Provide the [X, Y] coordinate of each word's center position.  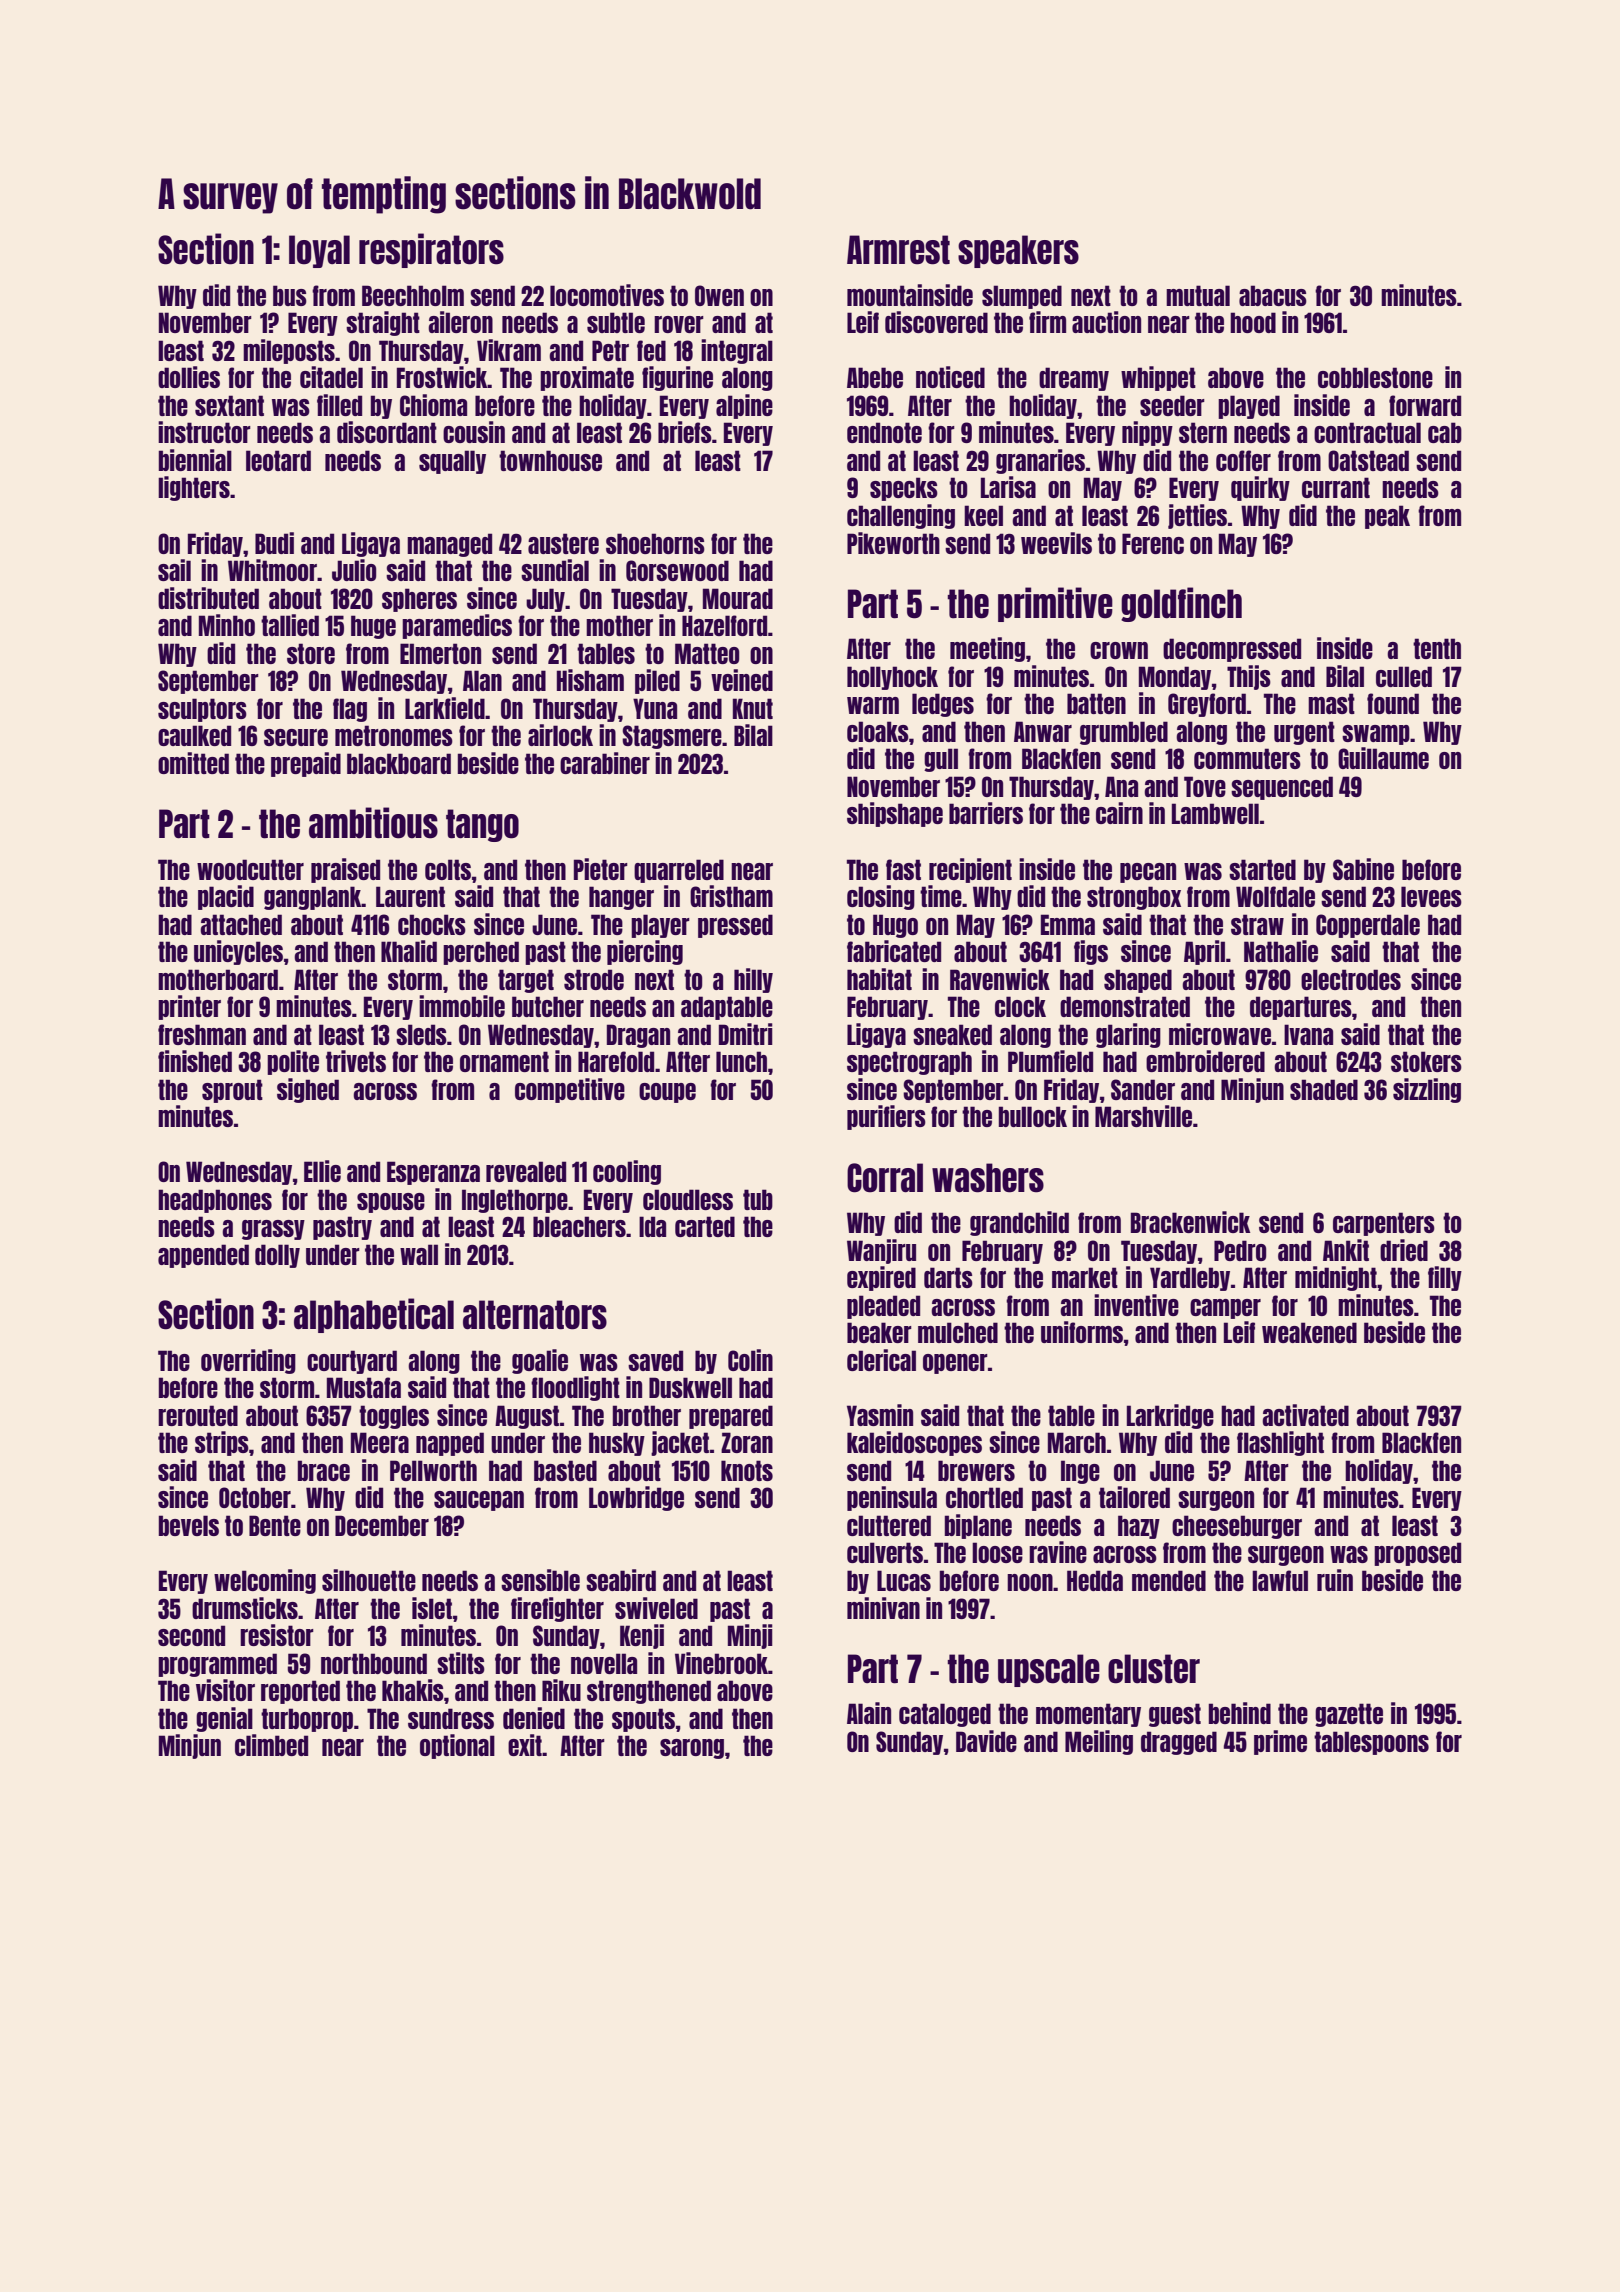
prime [1280, 1742]
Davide [986, 1741]
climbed [271, 1745]
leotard [278, 460]
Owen [719, 295]
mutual [1198, 295]
